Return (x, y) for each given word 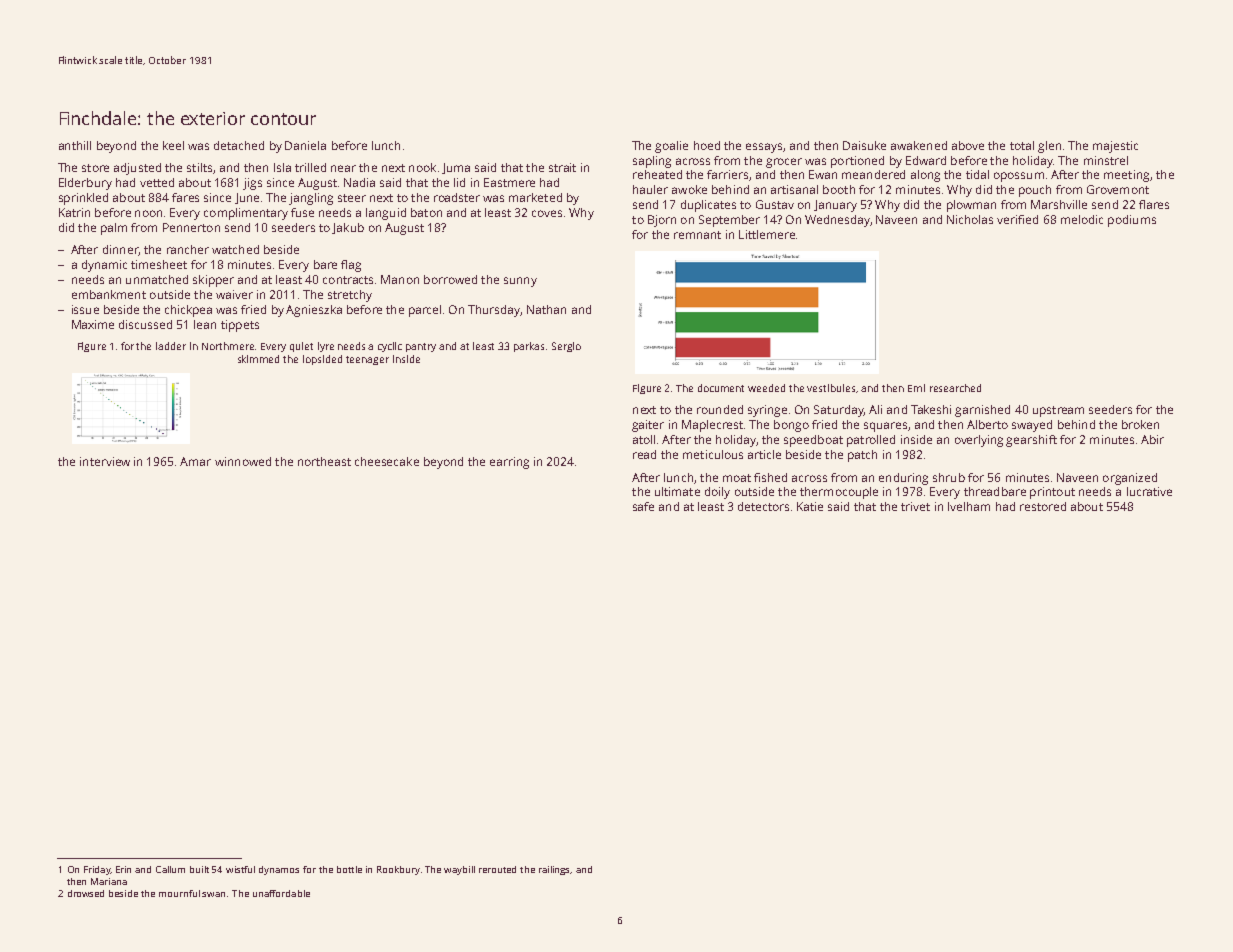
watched (235, 249)
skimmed (258, 359)
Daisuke (864, 145)
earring (509, 463)
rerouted (497, 869)
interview (105, 461)
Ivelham (969, 506)
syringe (767, 411)
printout (1052, 493)
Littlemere (767, 234)
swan (213, 894)
